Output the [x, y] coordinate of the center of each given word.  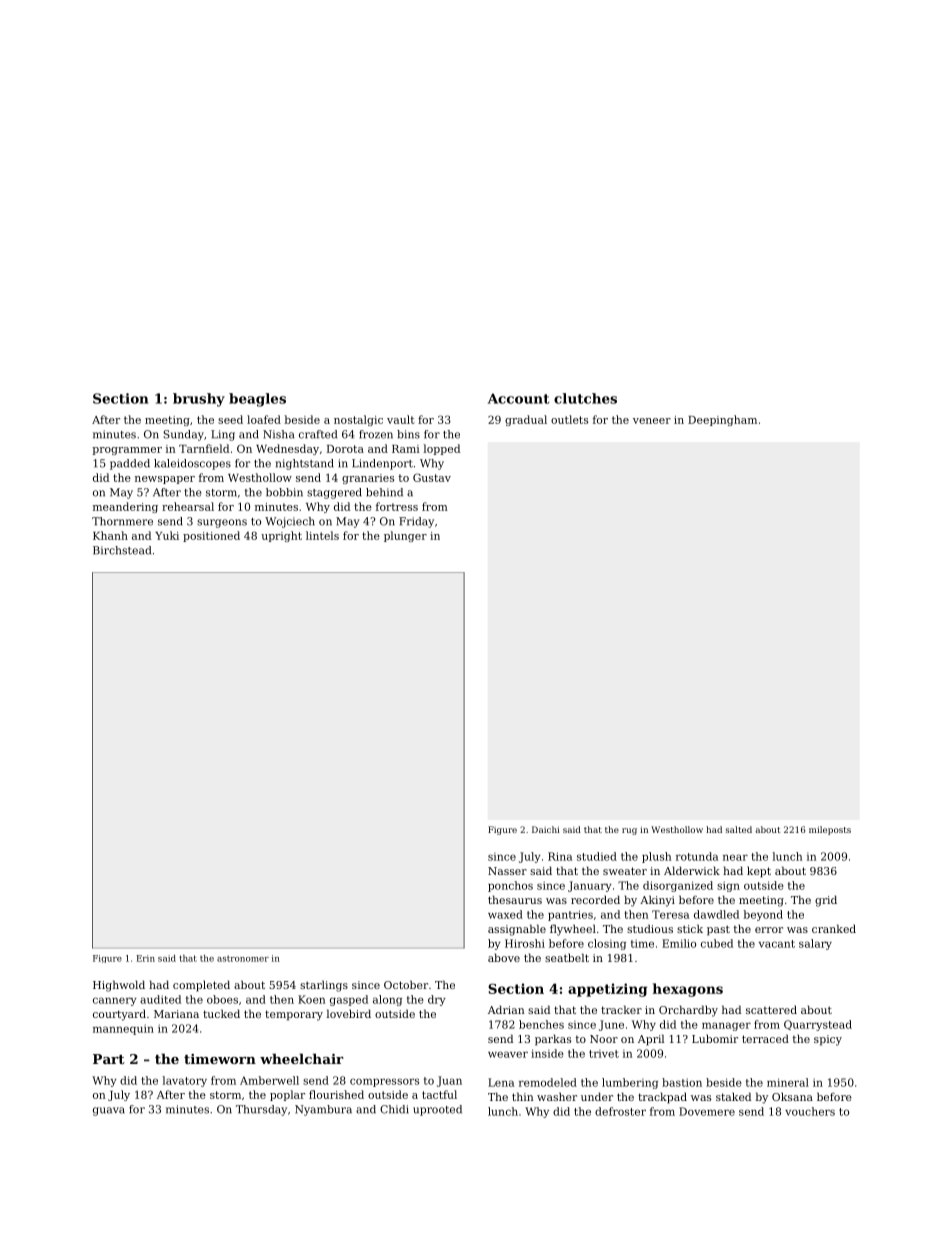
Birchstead [122, 550]
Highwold [119, 986]
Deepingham [722, 420]
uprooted [437, 1110]
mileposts [830, 830]
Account [519, 398]
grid [826, 901]
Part [109, 1059]
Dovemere [707, 1111]
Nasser [507, 871]
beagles [257, 400]
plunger [405, 536]
